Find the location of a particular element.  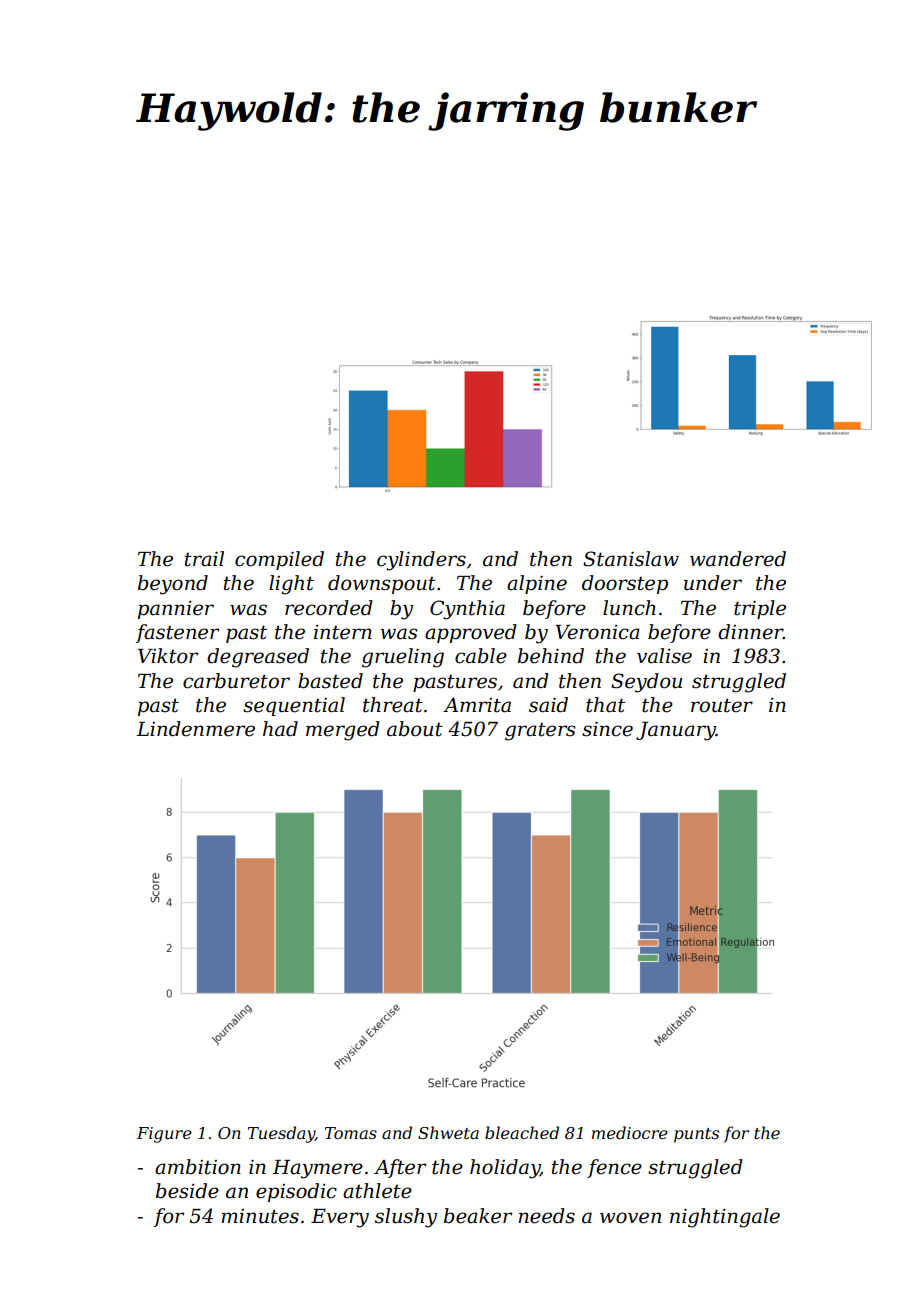

graters is located at coordinates (540, 732).
